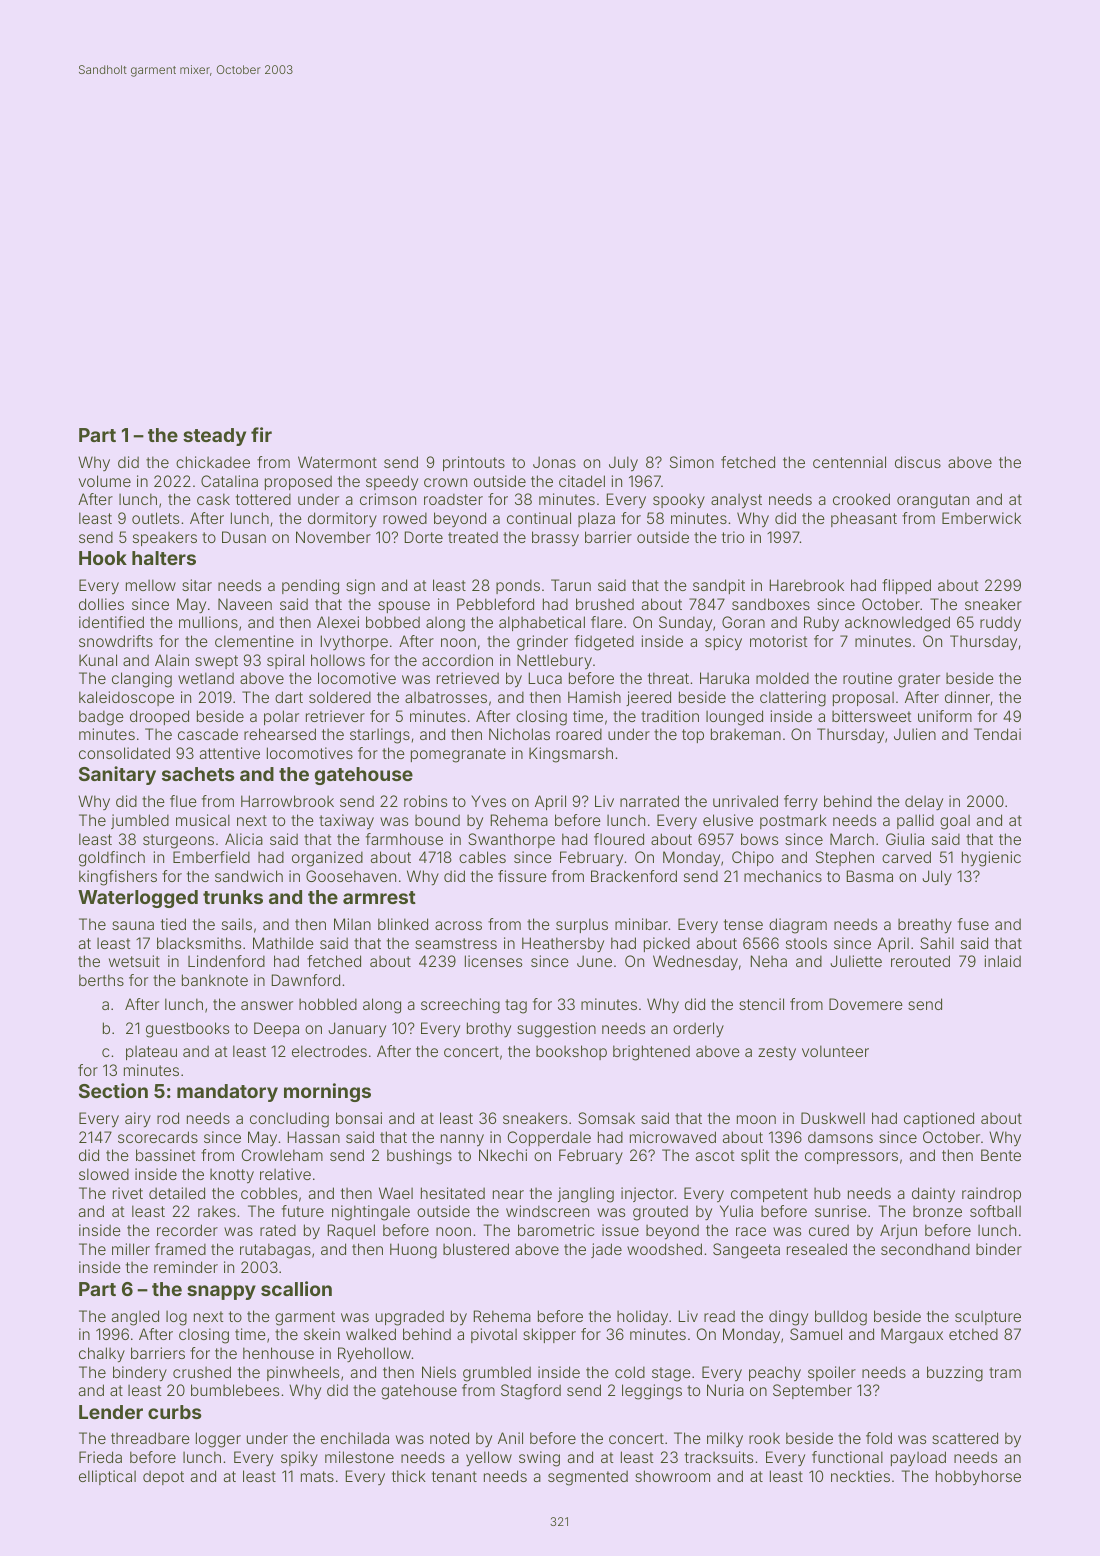  Describe the element at coordinates (555, 538) in the screenshot. I see `brassy` at that location.
